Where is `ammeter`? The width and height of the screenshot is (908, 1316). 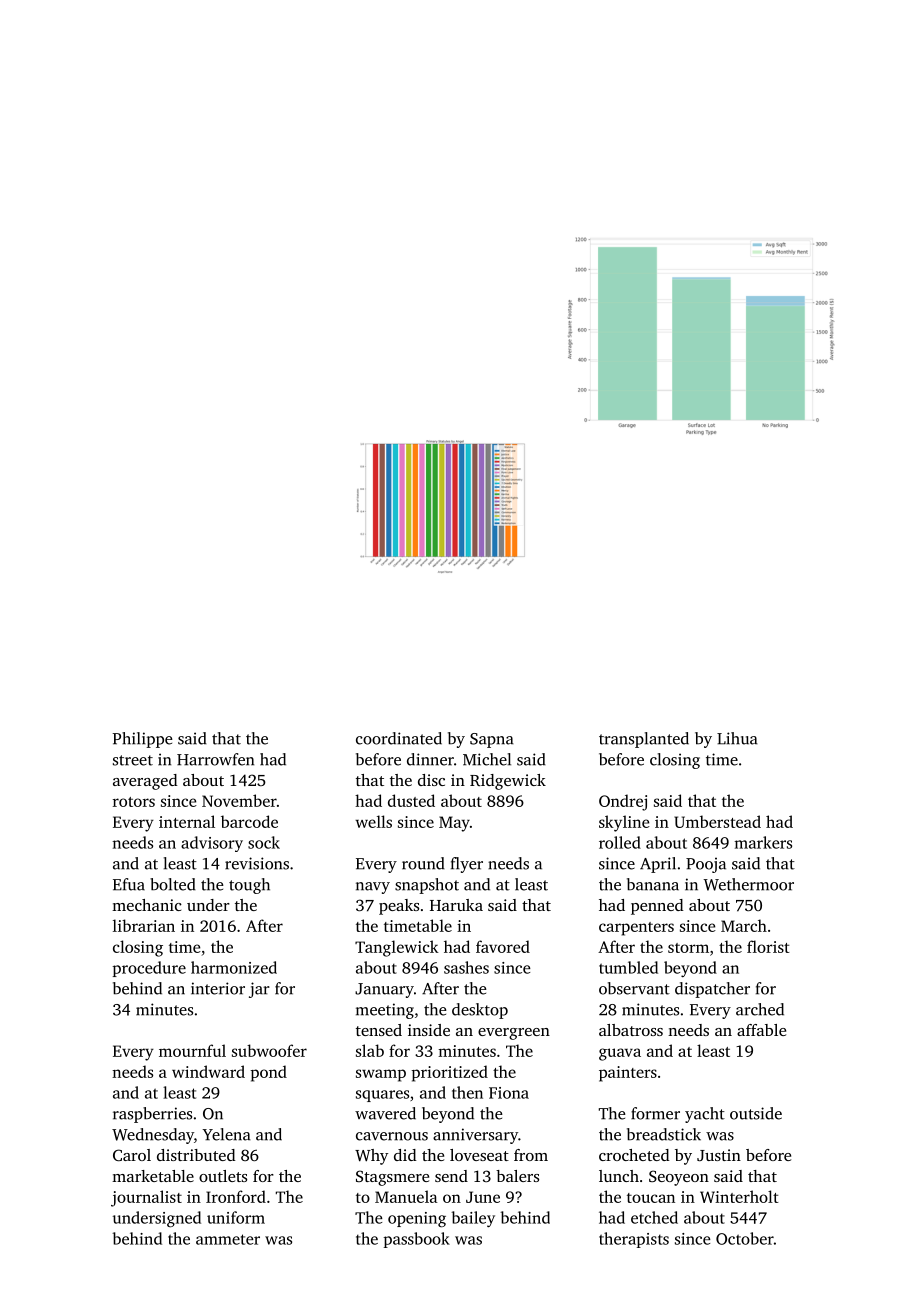 ammeter is located at coordinates (228, 1239).
